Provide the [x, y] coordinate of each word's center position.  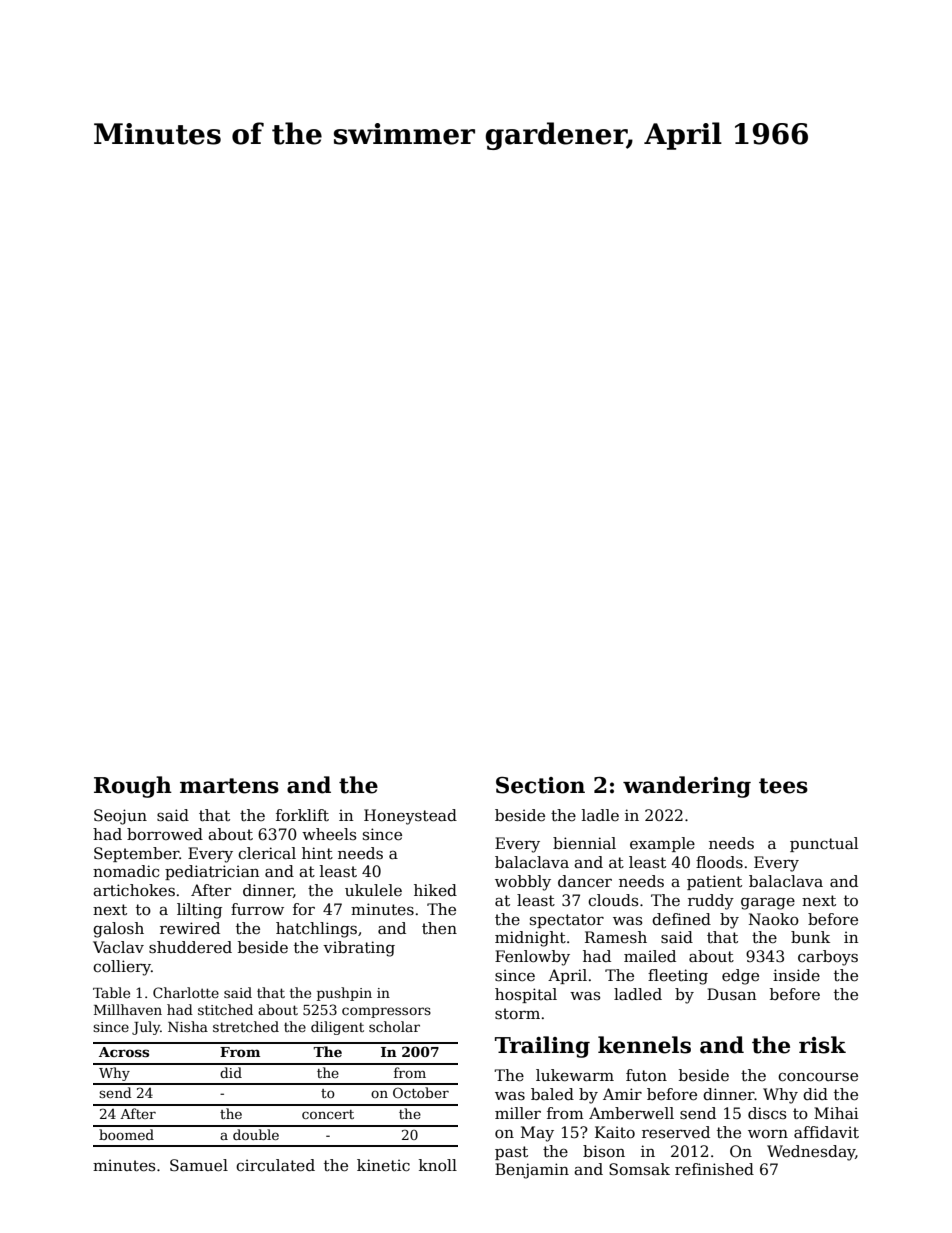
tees [783, 786]
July [146, 1028]
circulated [275, 1165]
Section [540, 785]
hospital [526, 995]
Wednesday [811, 1153]
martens [229, 786]
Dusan [731, 994]
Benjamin [532, 1171]
